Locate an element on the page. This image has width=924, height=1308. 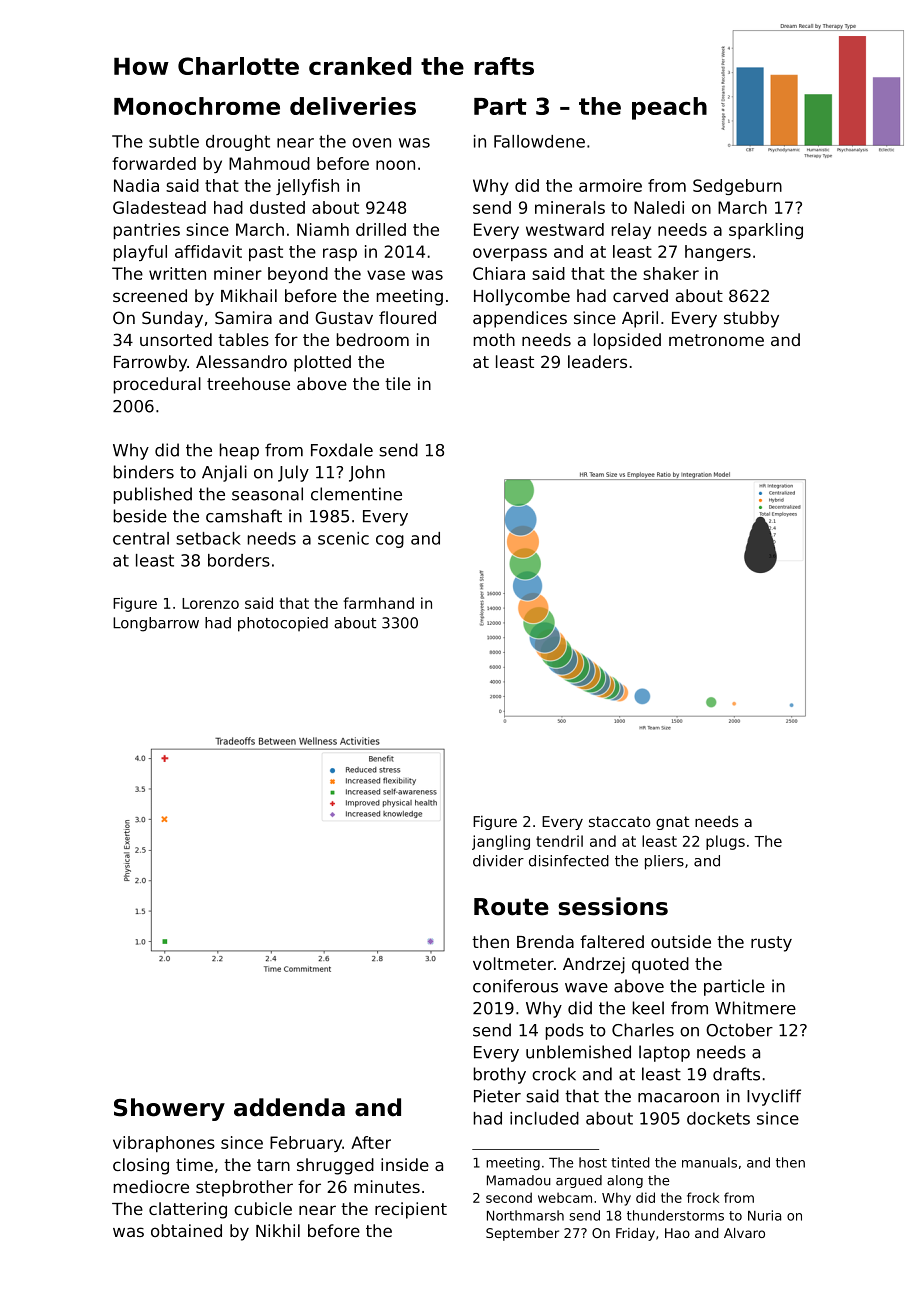
divider is located at coordinates (498, 861).
